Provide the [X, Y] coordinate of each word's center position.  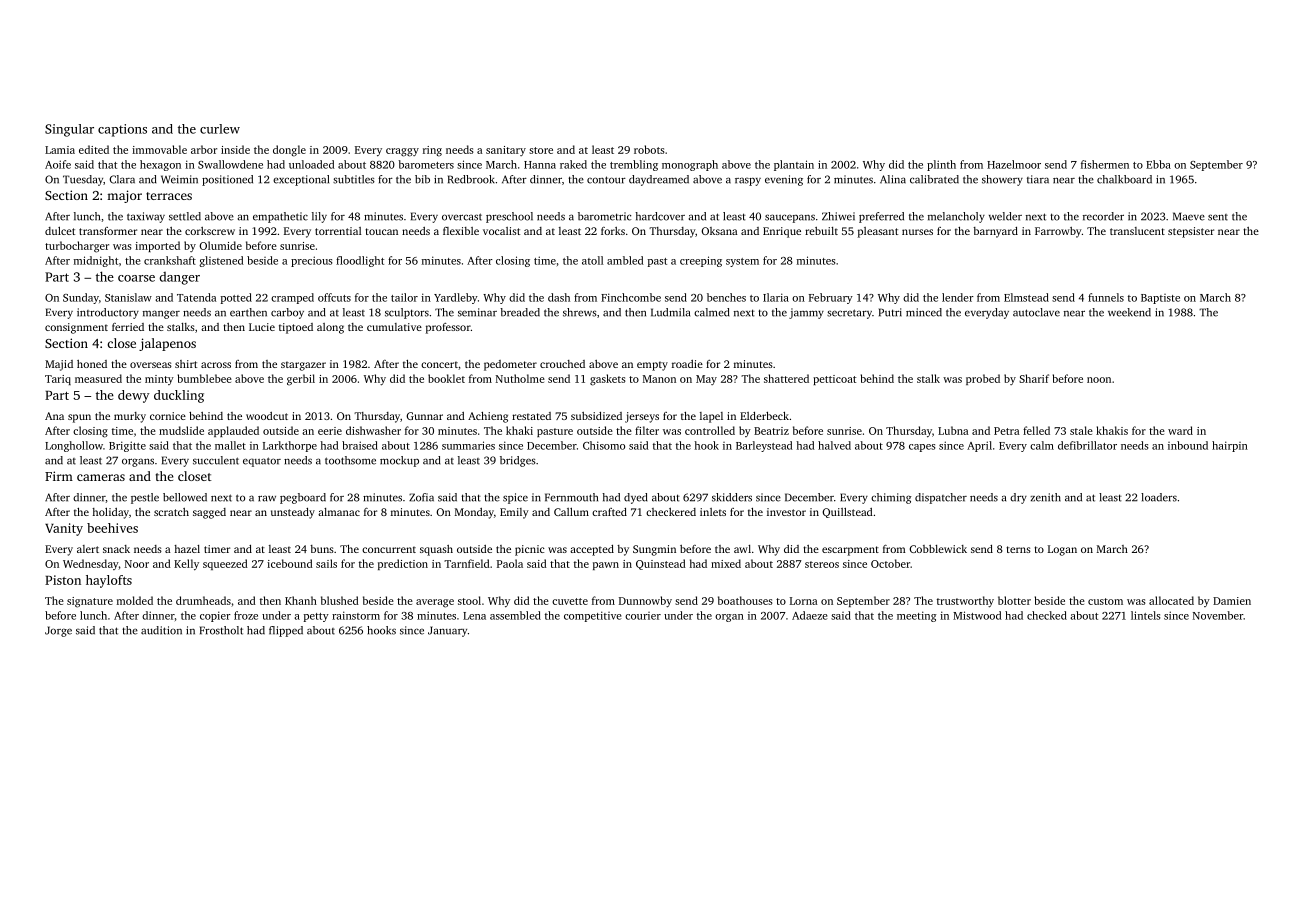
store [541, 150]
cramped [292, 298]
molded [135, 600]
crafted [609, 512]
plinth [941, 165]
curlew [220, 129]
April [979, 446]
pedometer [510, 365]
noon [1099, 380]
